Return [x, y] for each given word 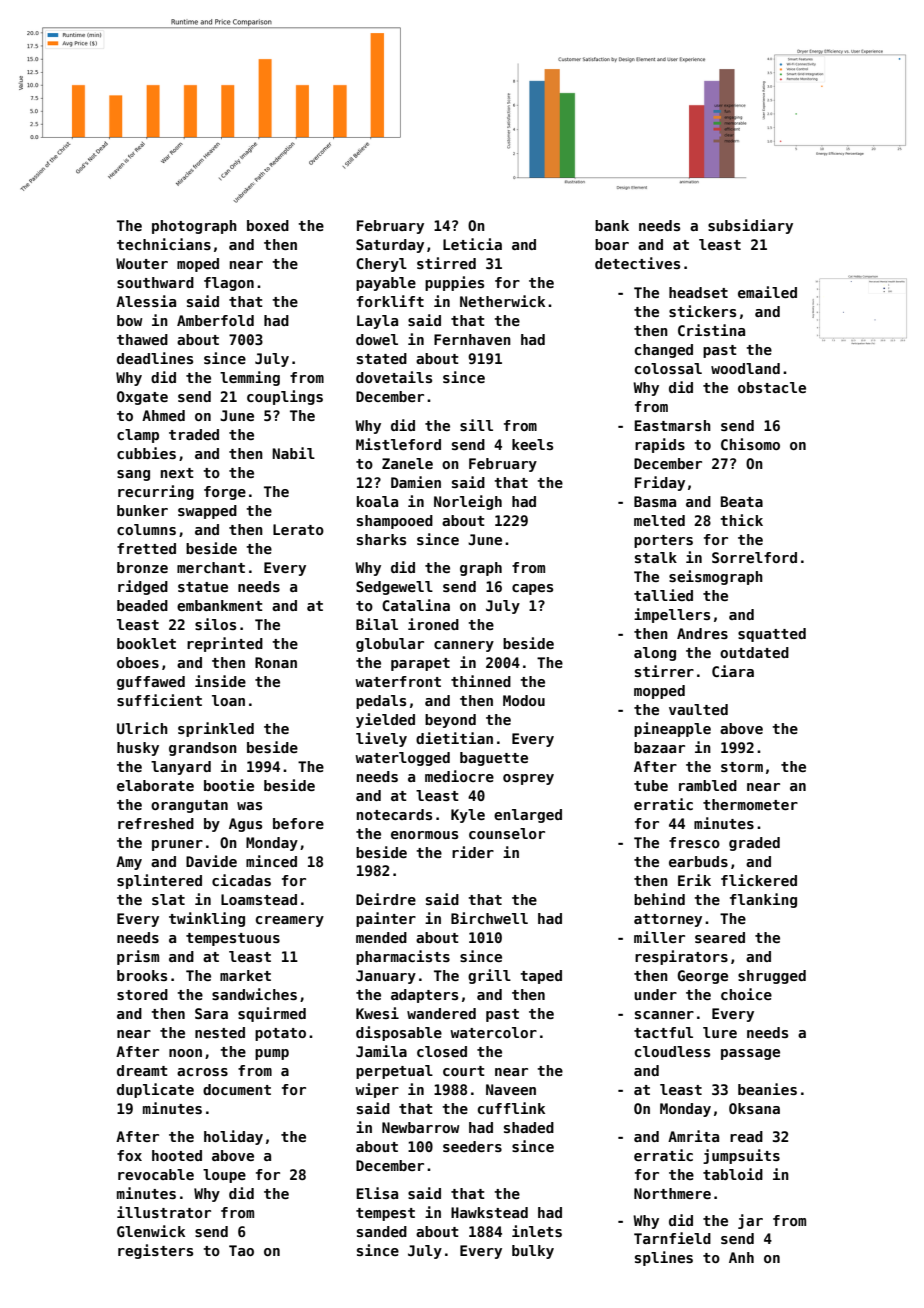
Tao [241, 1250]
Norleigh [468, 502]
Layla [377, 322]
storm [742, 767]
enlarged [528, 816]
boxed [268, 225]
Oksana [754, 1108]
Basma [655, 501]
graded [754, 844]
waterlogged [402, 759]
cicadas [241, 880]
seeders [472, 1146]
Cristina [711, 330]
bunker [142, 510]
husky [138, 749]
